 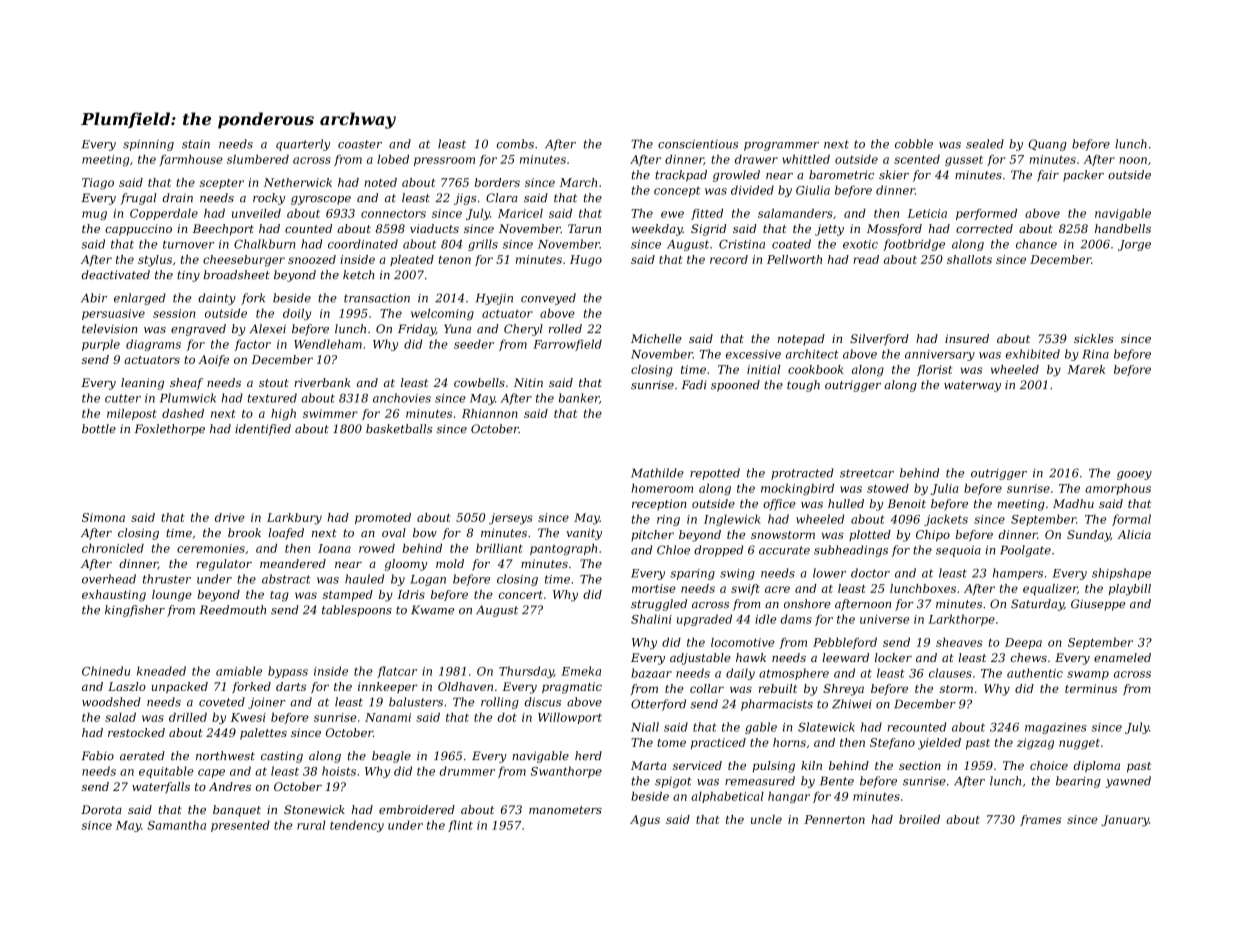 I want to click on swimmer, so click(x=330, y=413).
